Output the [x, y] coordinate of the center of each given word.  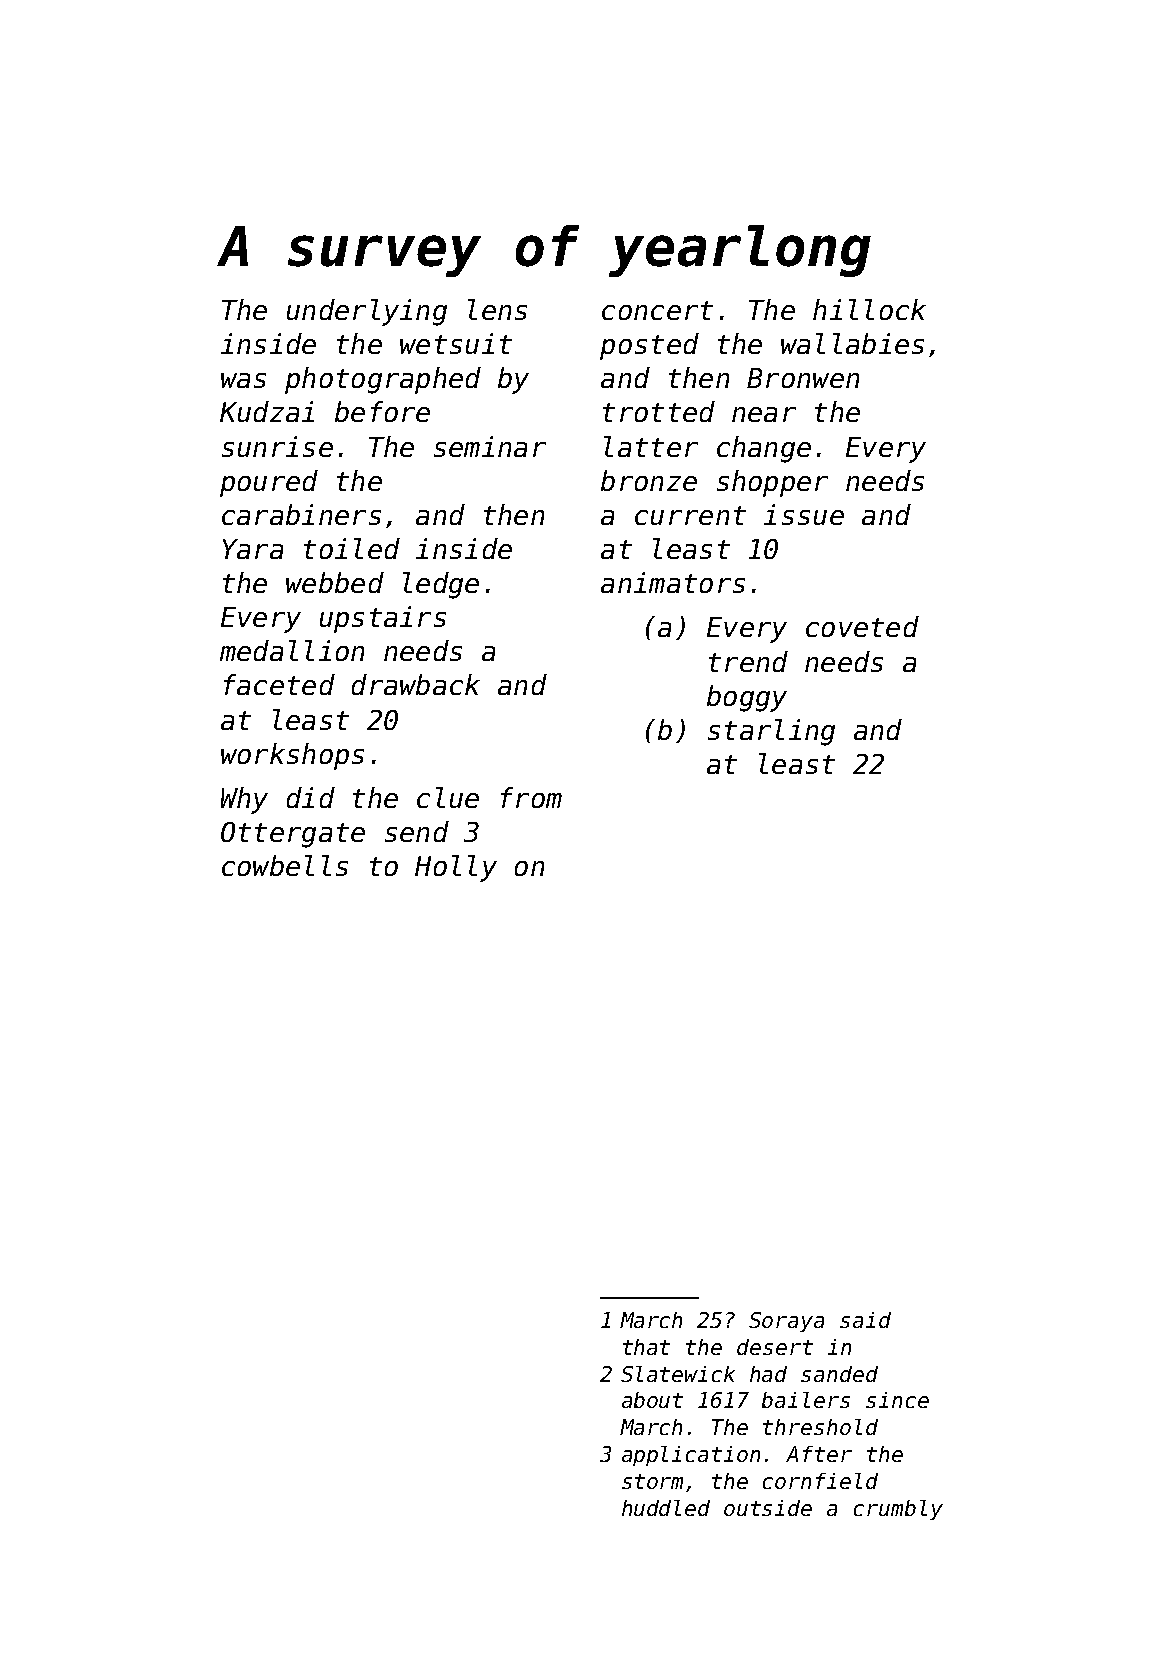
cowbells [285, 865]
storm [652, 1481]
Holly [456, 868]
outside [768, 1508]
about [652, 1400]
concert [657, 310]
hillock [869, 309]
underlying [367, 312]
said [865, 1320]
